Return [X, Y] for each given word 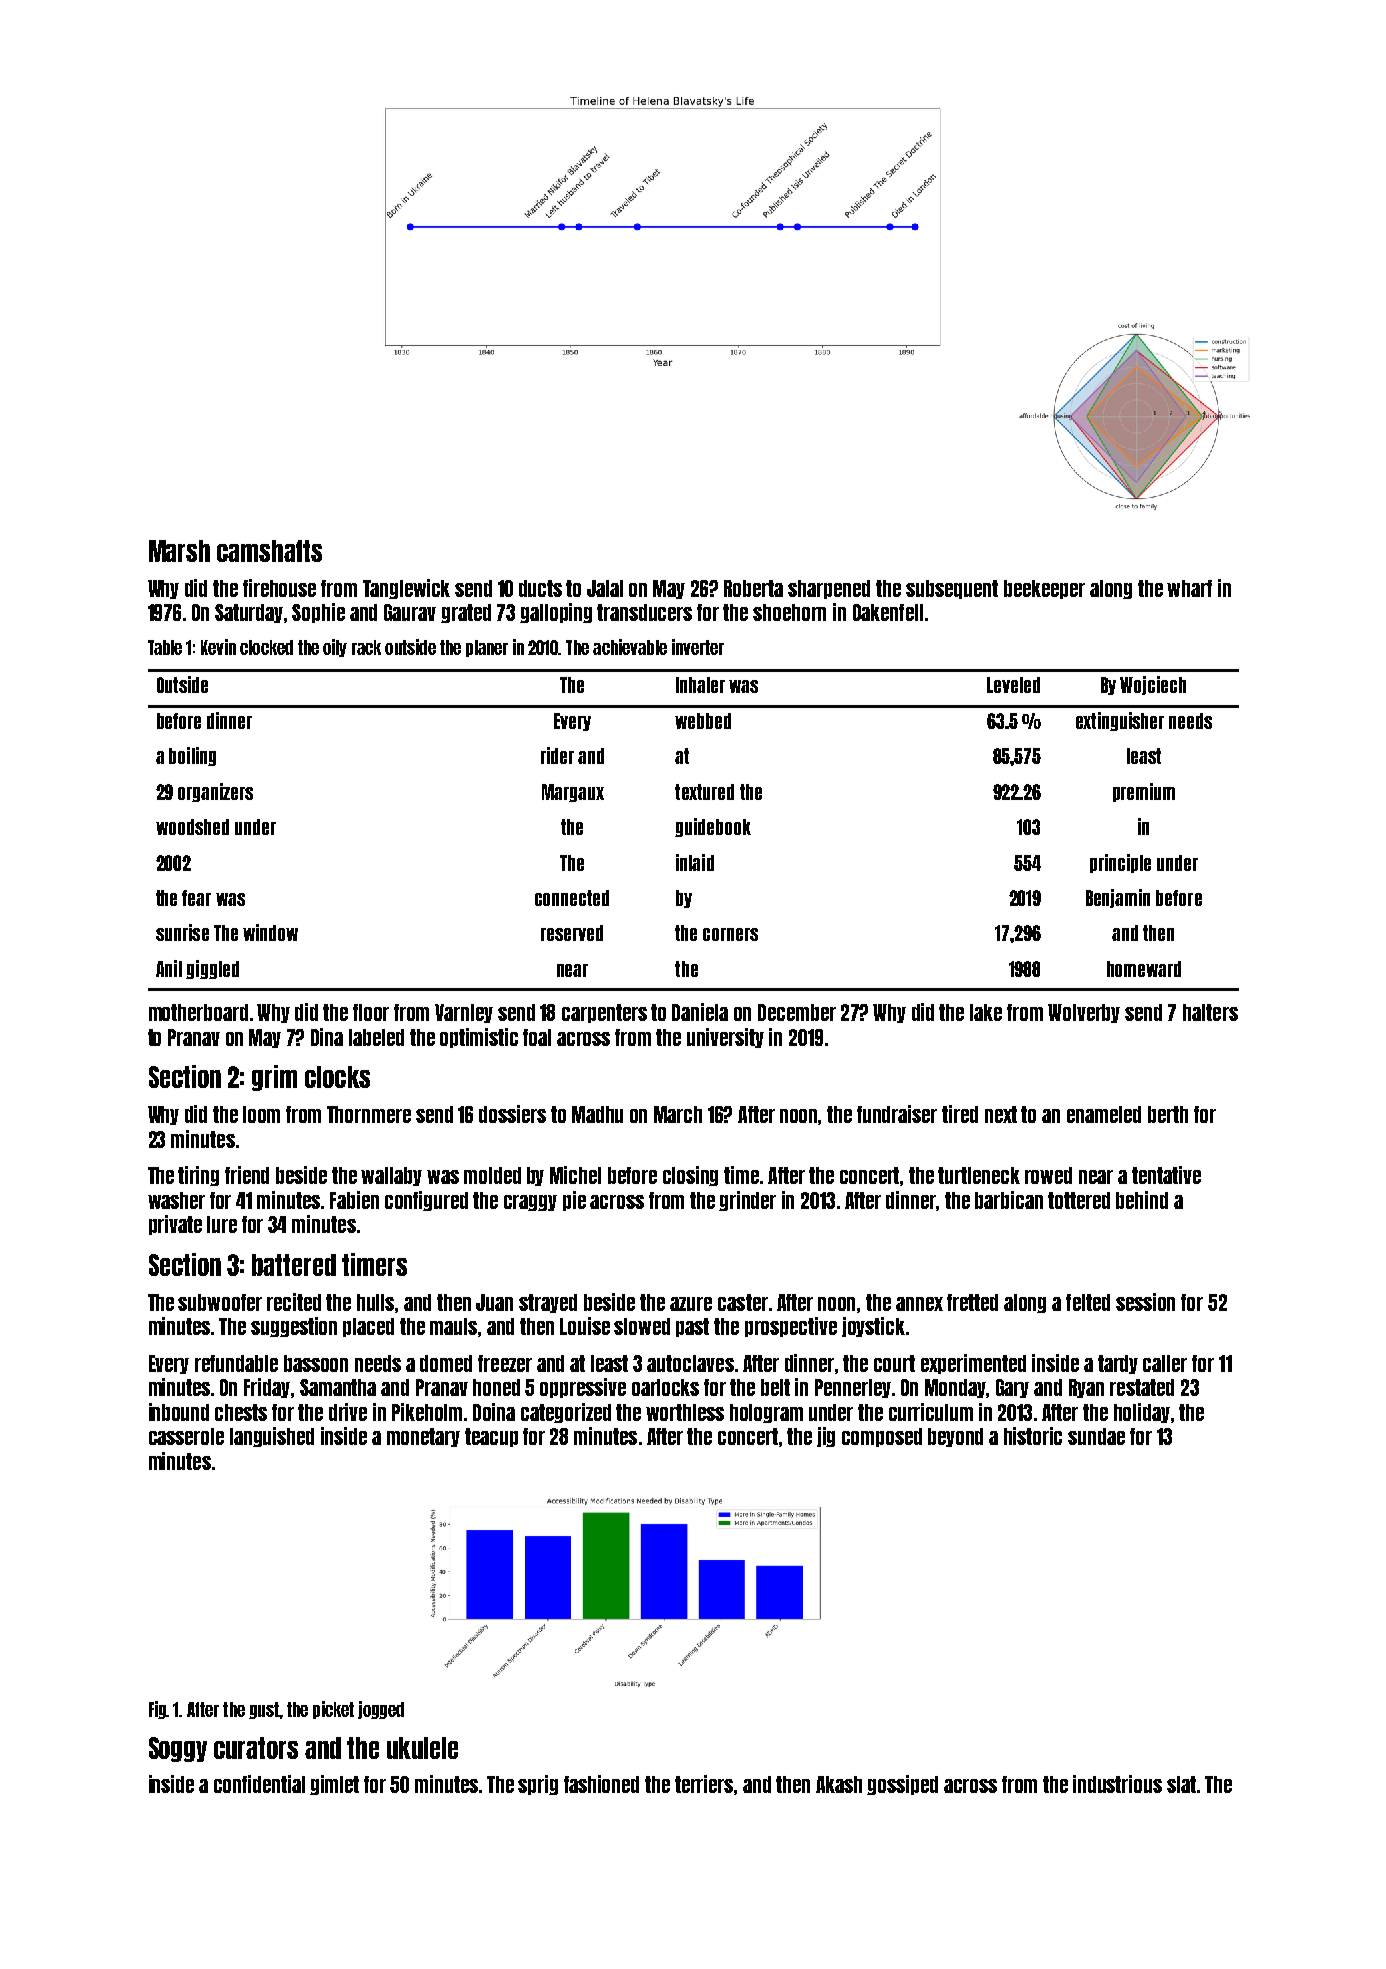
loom [261, 1114]
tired [960, 1114]
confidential [259, 1784]
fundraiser [897, 1114]
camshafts [269, 551]
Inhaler [700, 685]
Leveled [1013, 685]
